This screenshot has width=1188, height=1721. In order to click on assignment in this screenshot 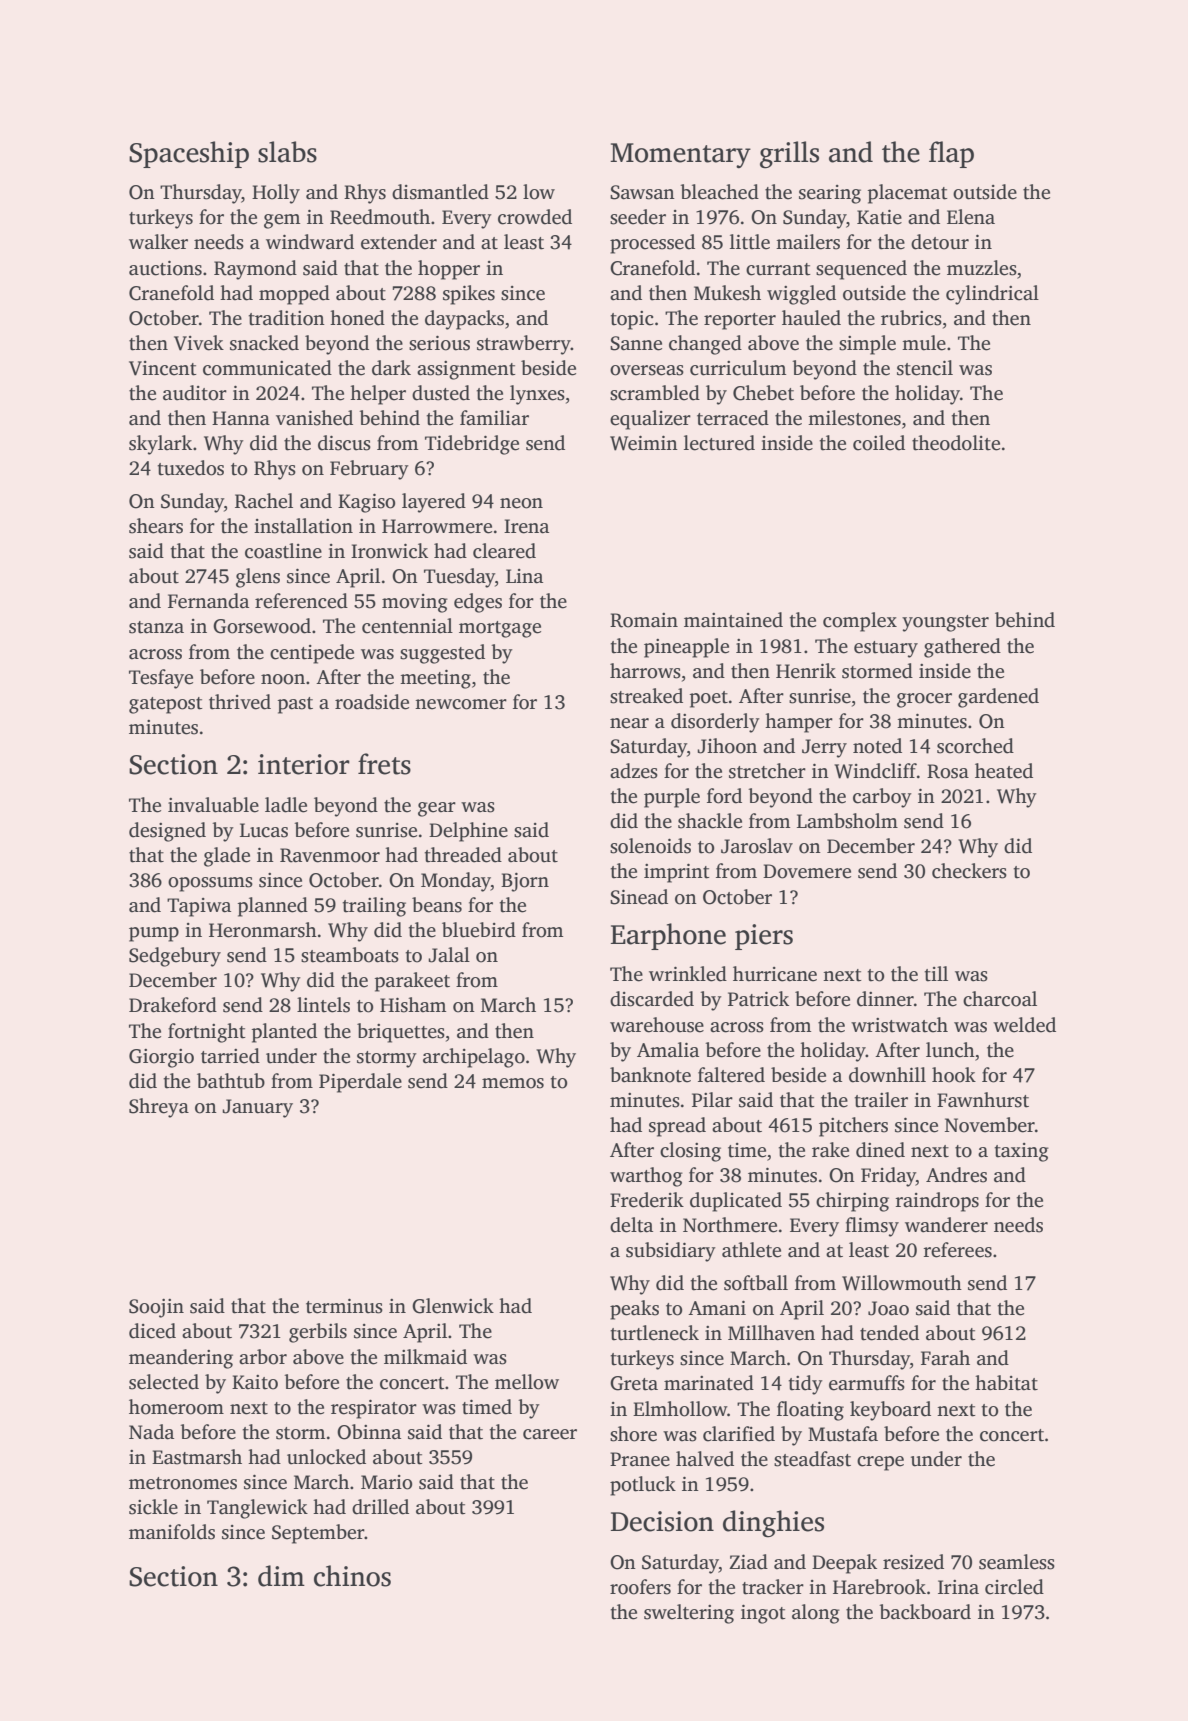, I will do `click(466, 370)`.
